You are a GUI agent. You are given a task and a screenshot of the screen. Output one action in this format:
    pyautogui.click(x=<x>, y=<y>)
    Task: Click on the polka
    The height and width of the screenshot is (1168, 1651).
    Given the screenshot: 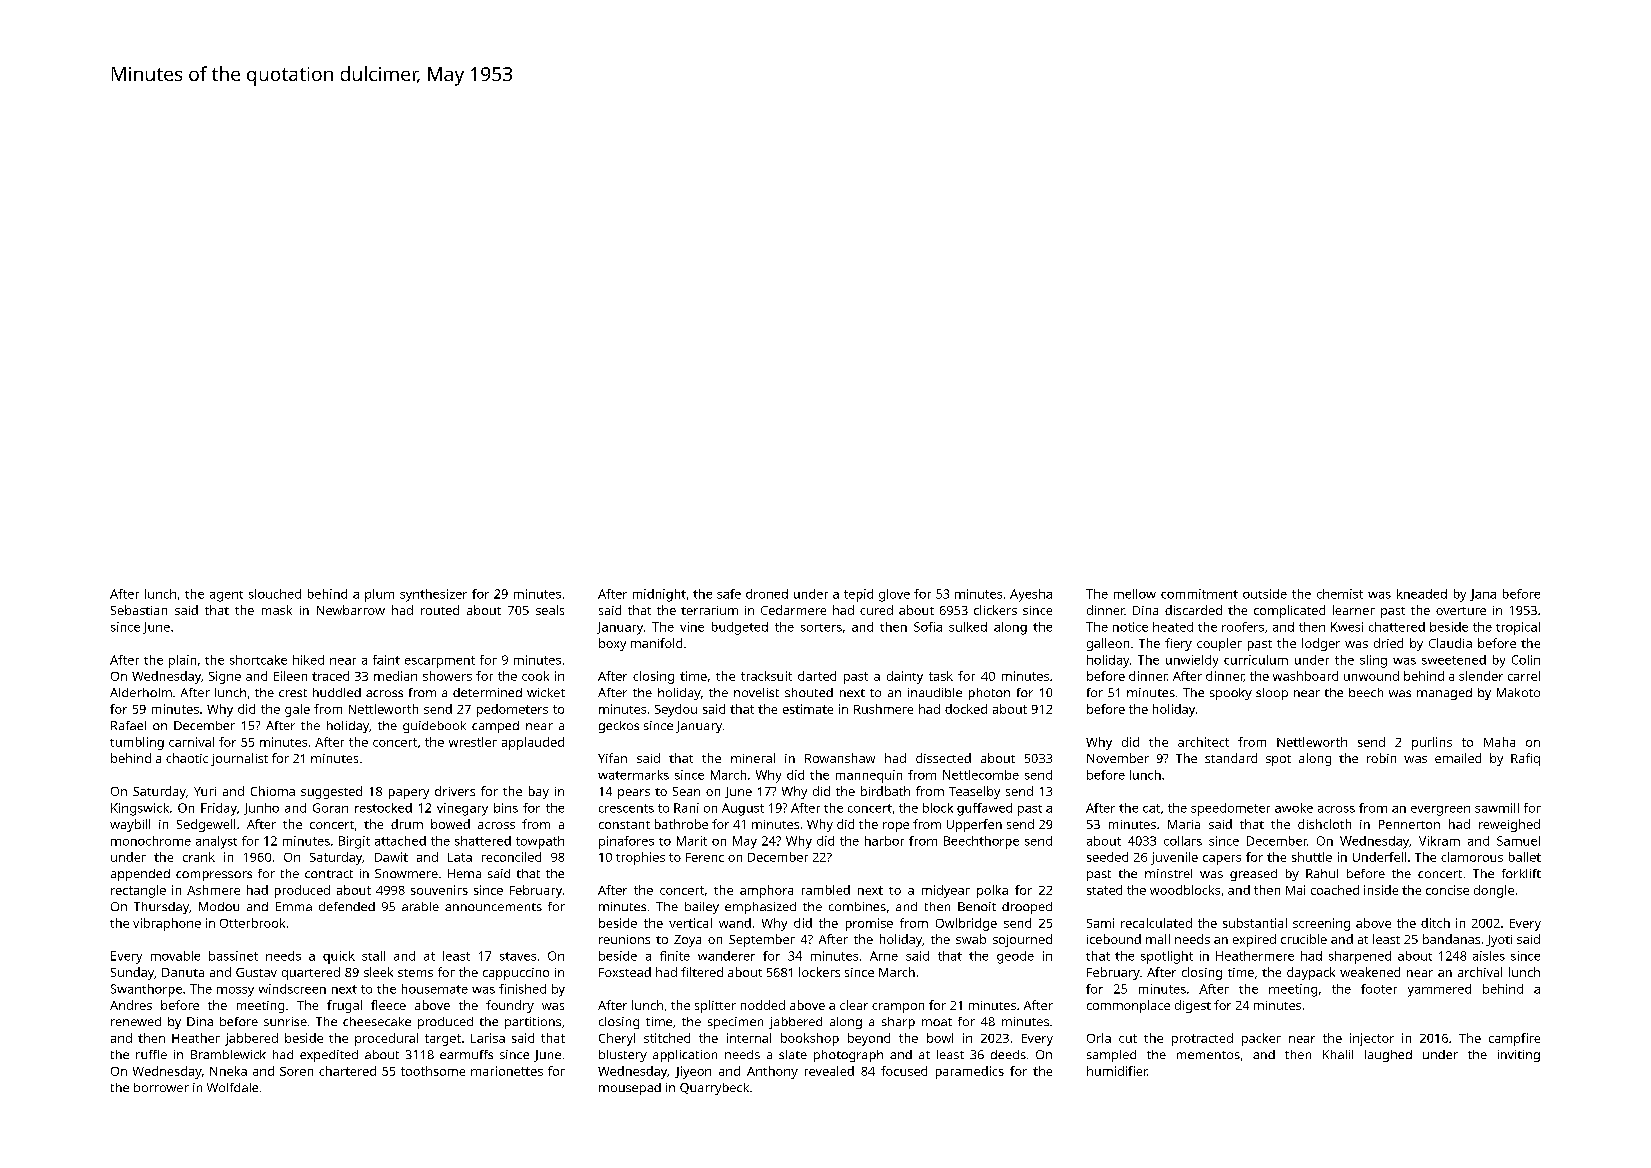 What is the action you would take?
    pyautogui.click(x=992, y=891)
